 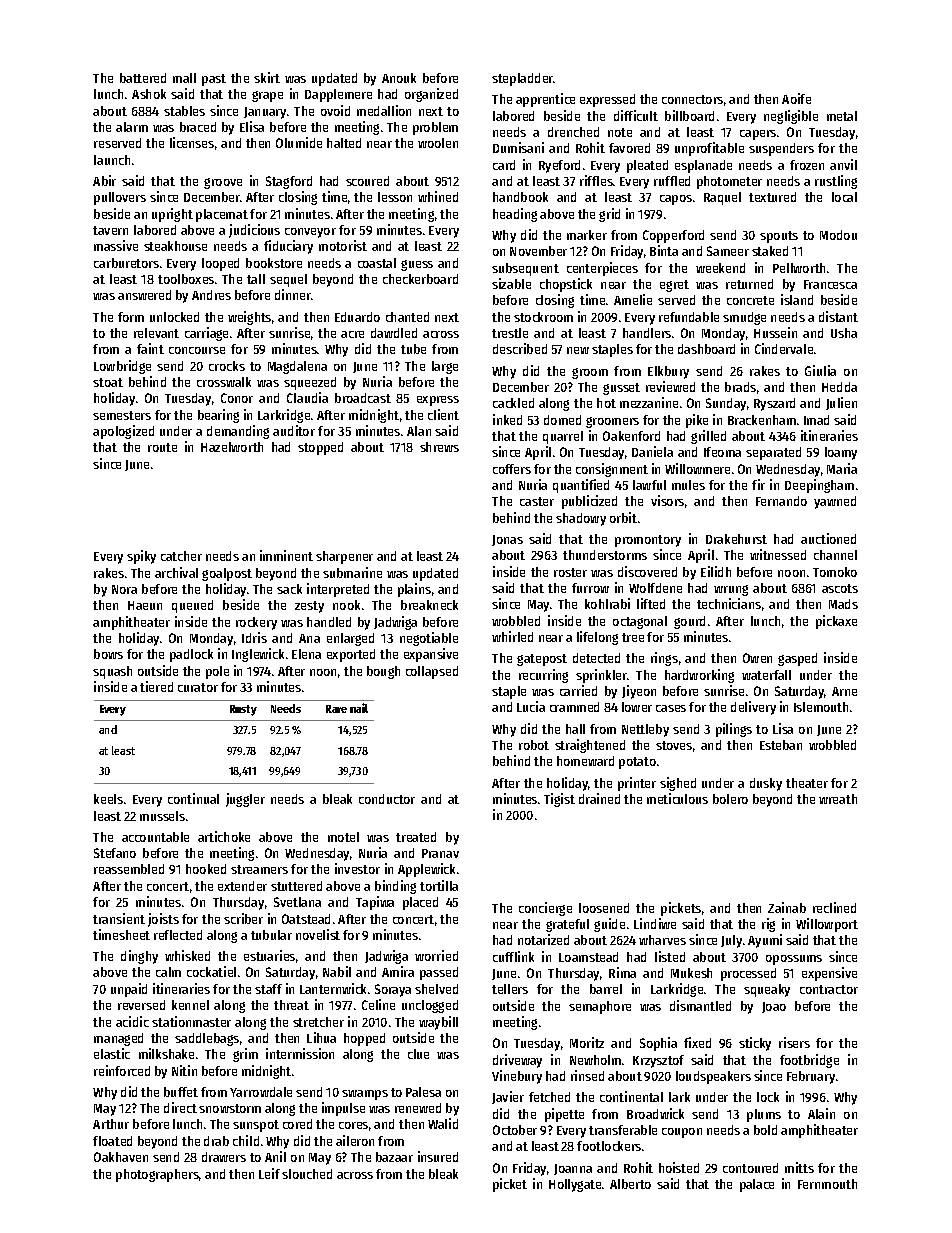 I want to click on relevant, so click(x=156, y=333).
